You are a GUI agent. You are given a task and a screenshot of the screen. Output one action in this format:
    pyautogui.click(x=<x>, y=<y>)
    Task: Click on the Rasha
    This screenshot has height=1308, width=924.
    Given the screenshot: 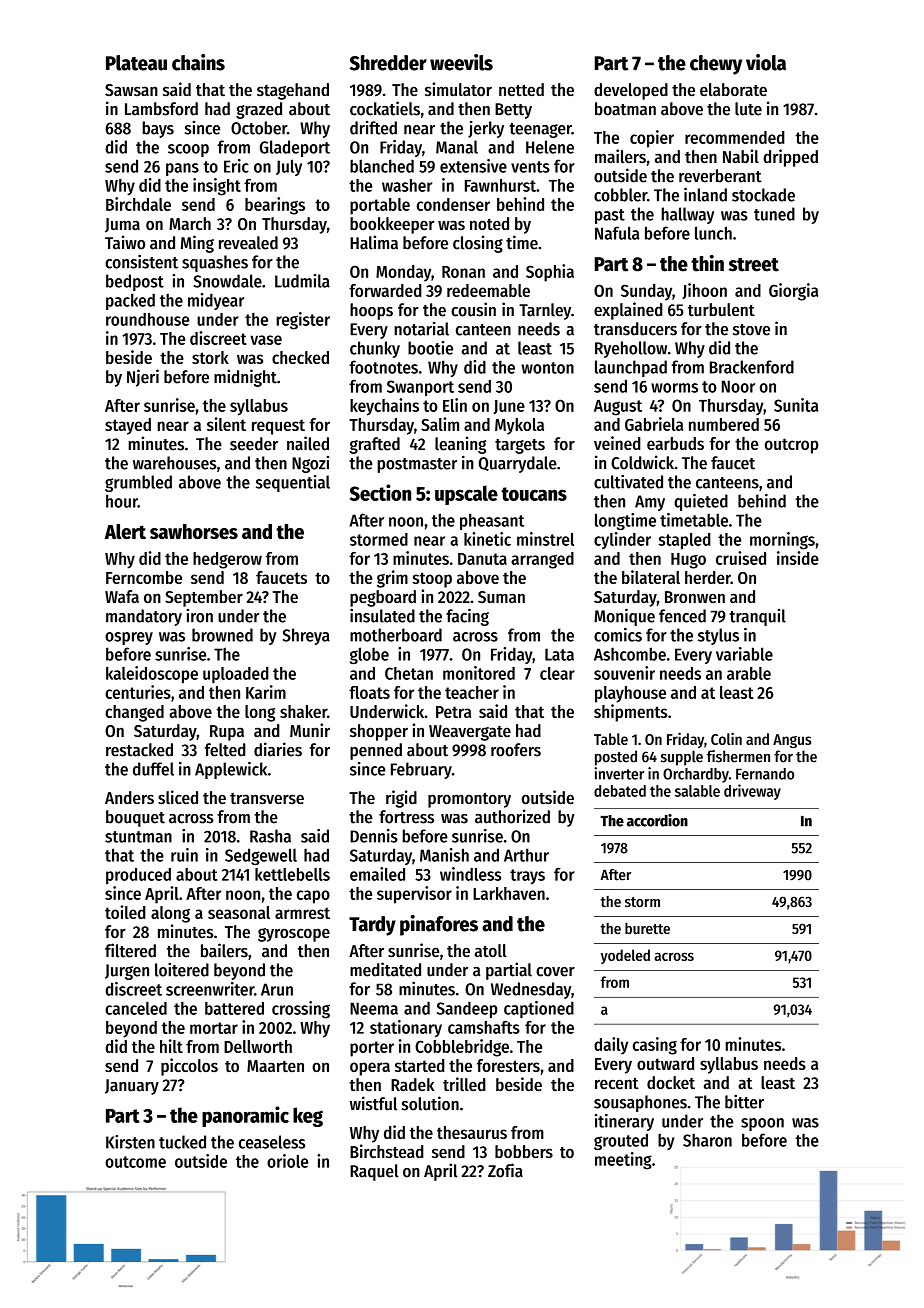 What is the action you would take?
    pyautogui.click(x=270, y=836)
